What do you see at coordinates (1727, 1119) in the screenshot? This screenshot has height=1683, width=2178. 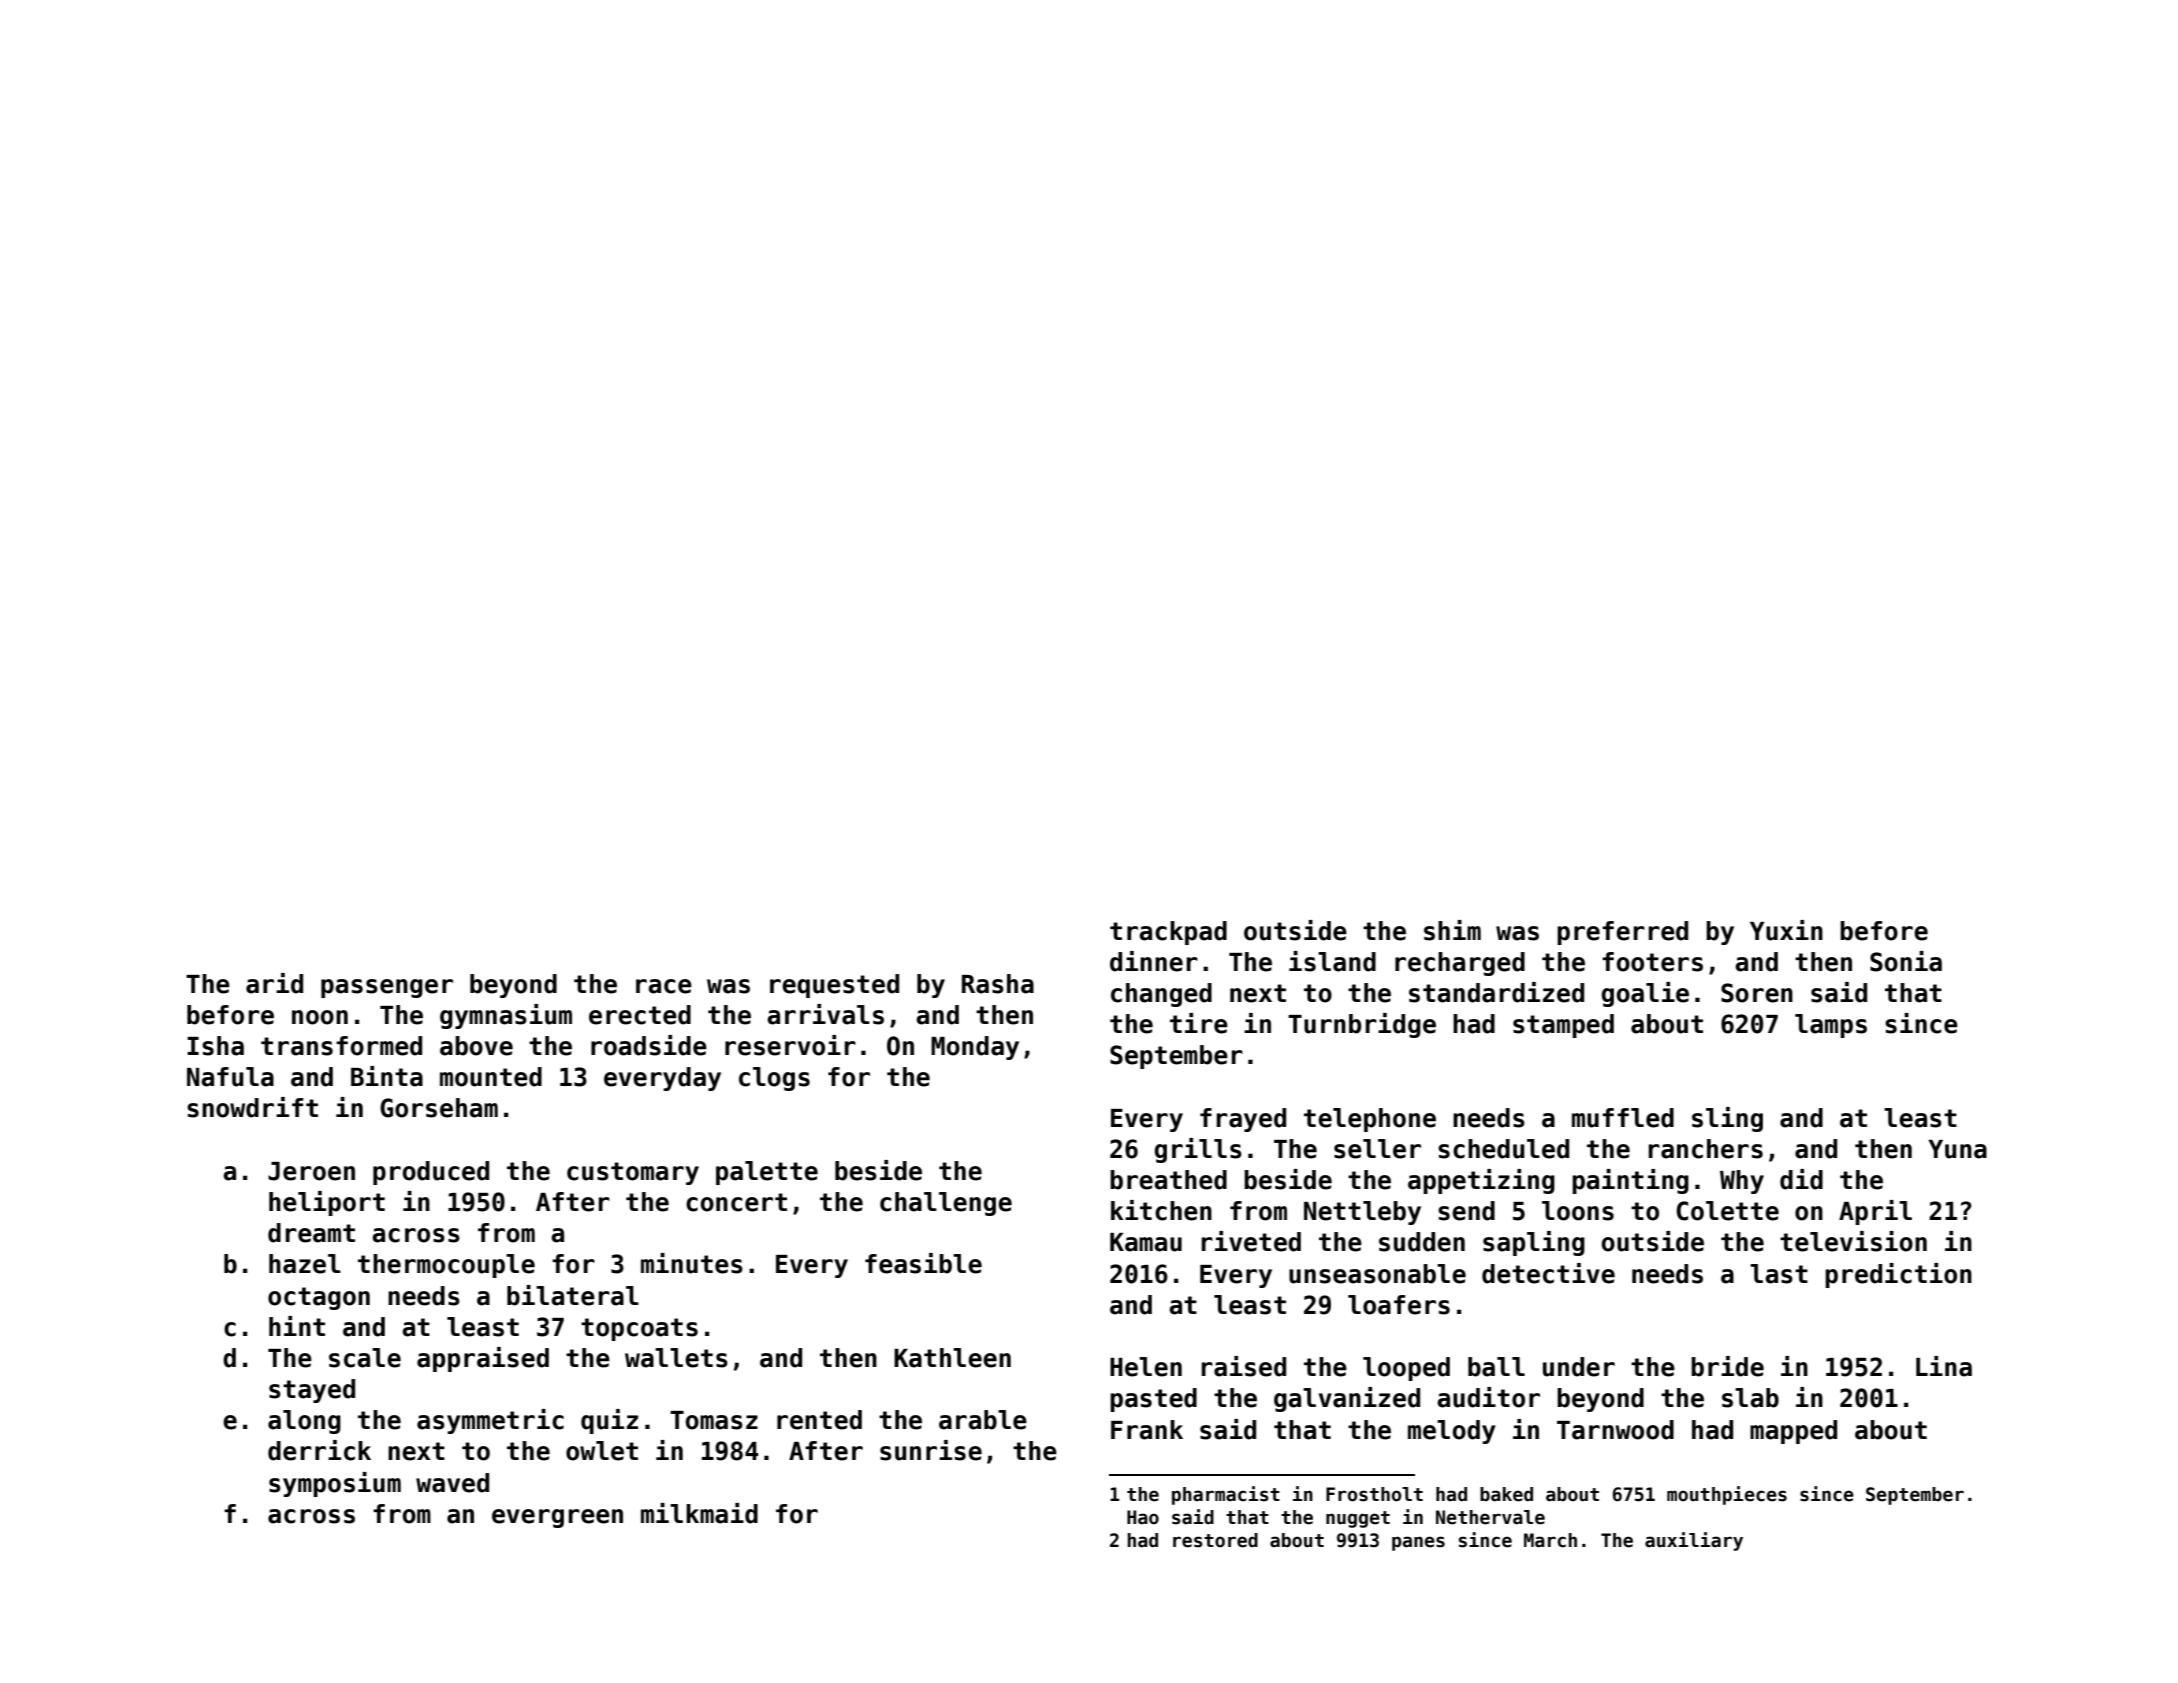 I see `sling` at bounding box center [1727, 1119].
